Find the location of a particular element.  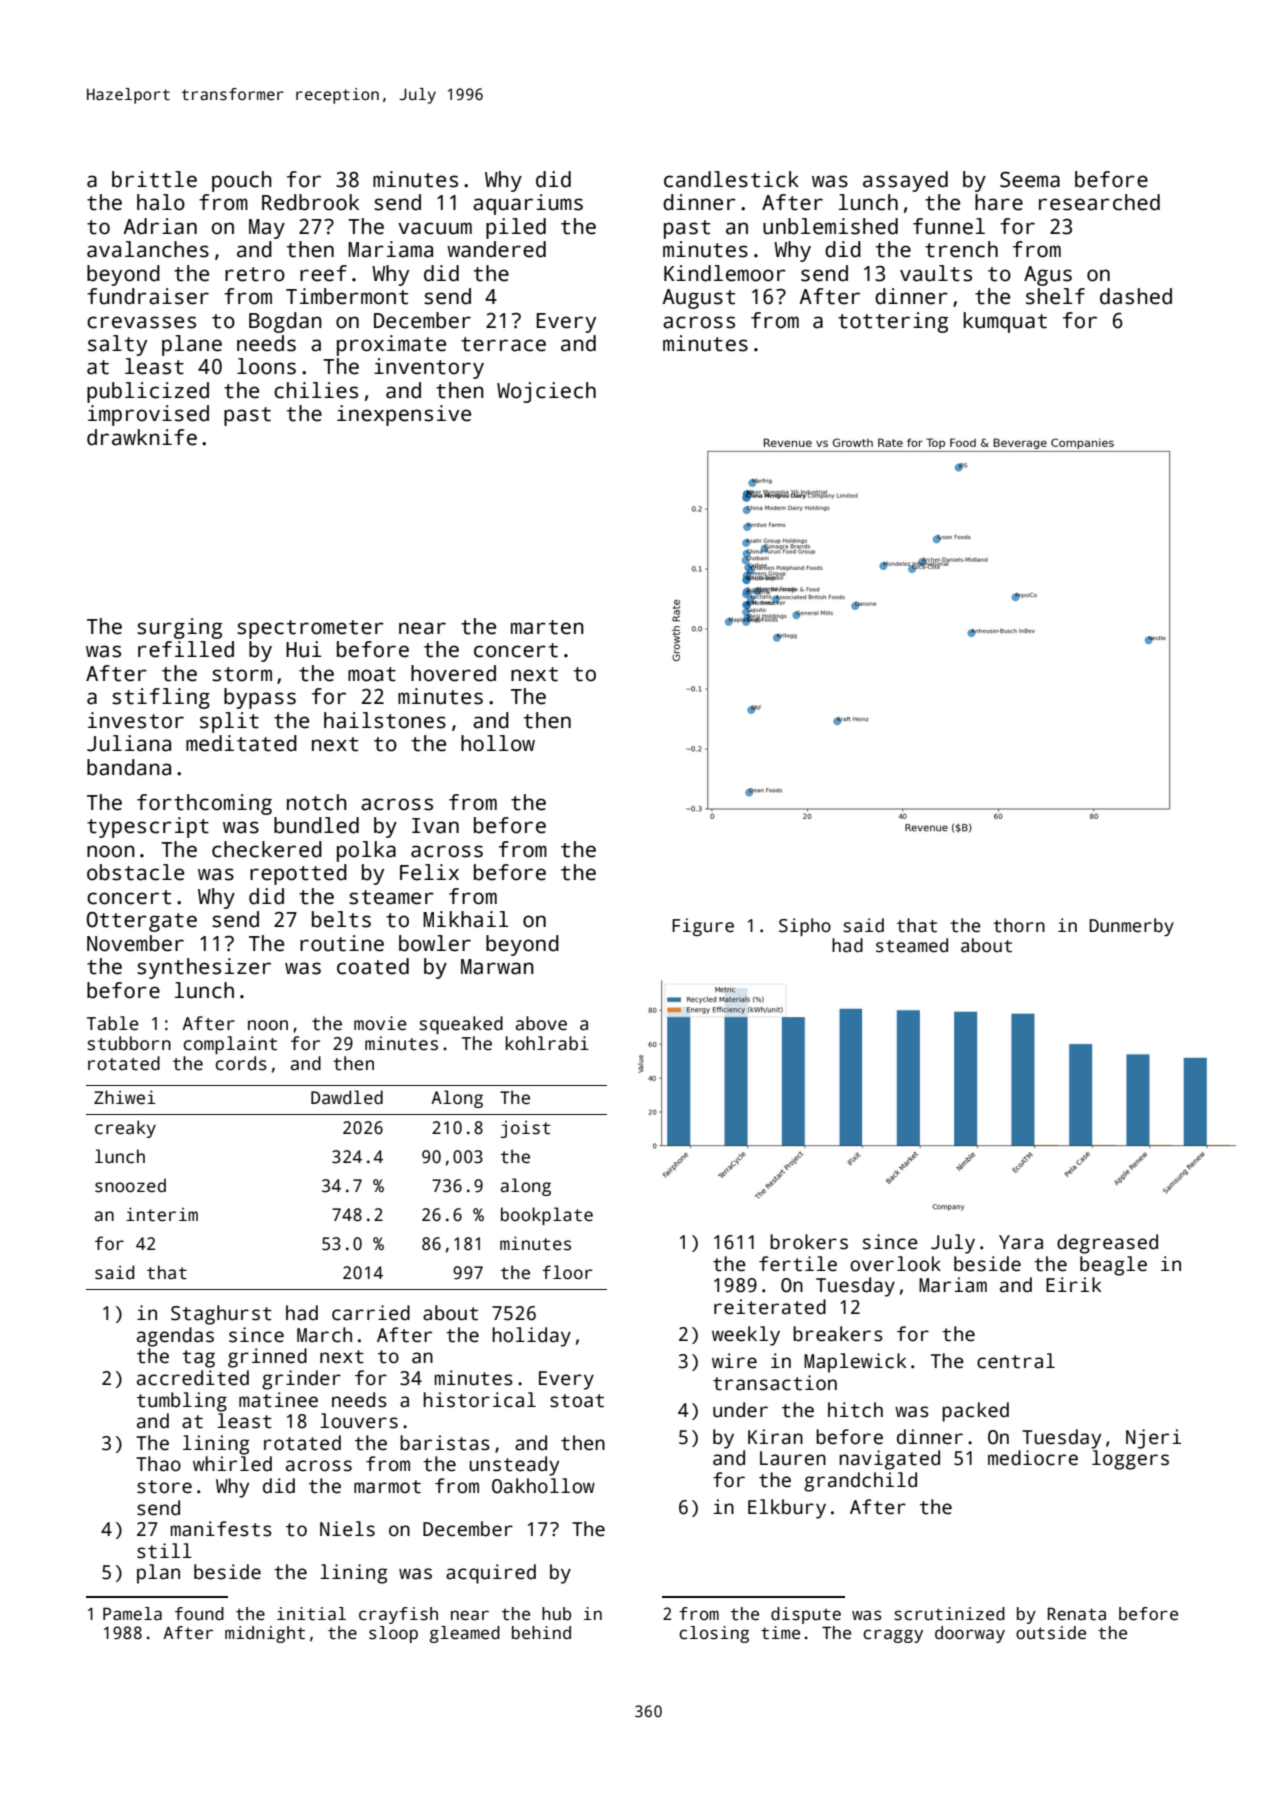

kumquat is located at coordinates (1005, 322).
